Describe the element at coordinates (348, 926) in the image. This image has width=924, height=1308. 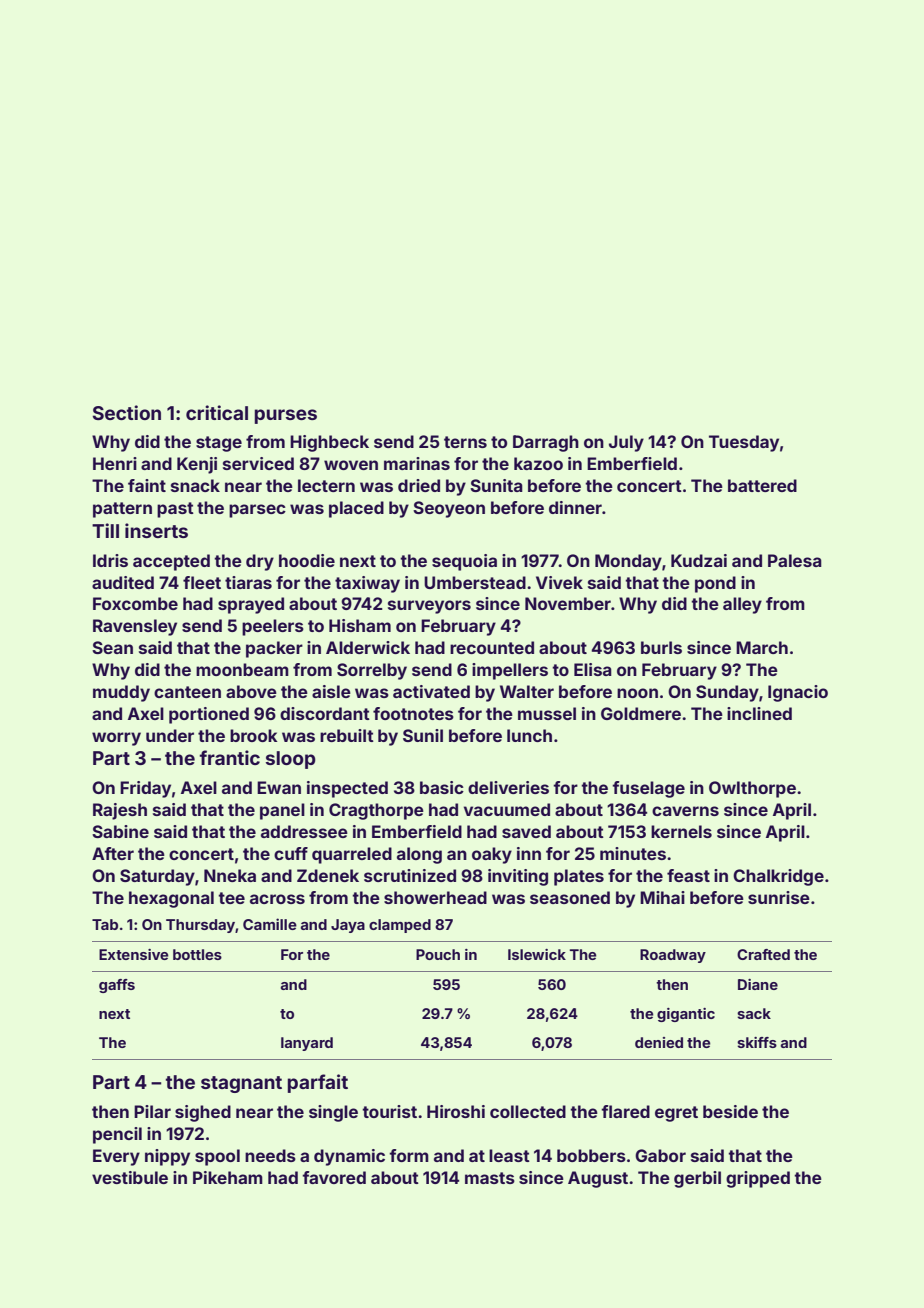
I see `Jaya` at that location.
